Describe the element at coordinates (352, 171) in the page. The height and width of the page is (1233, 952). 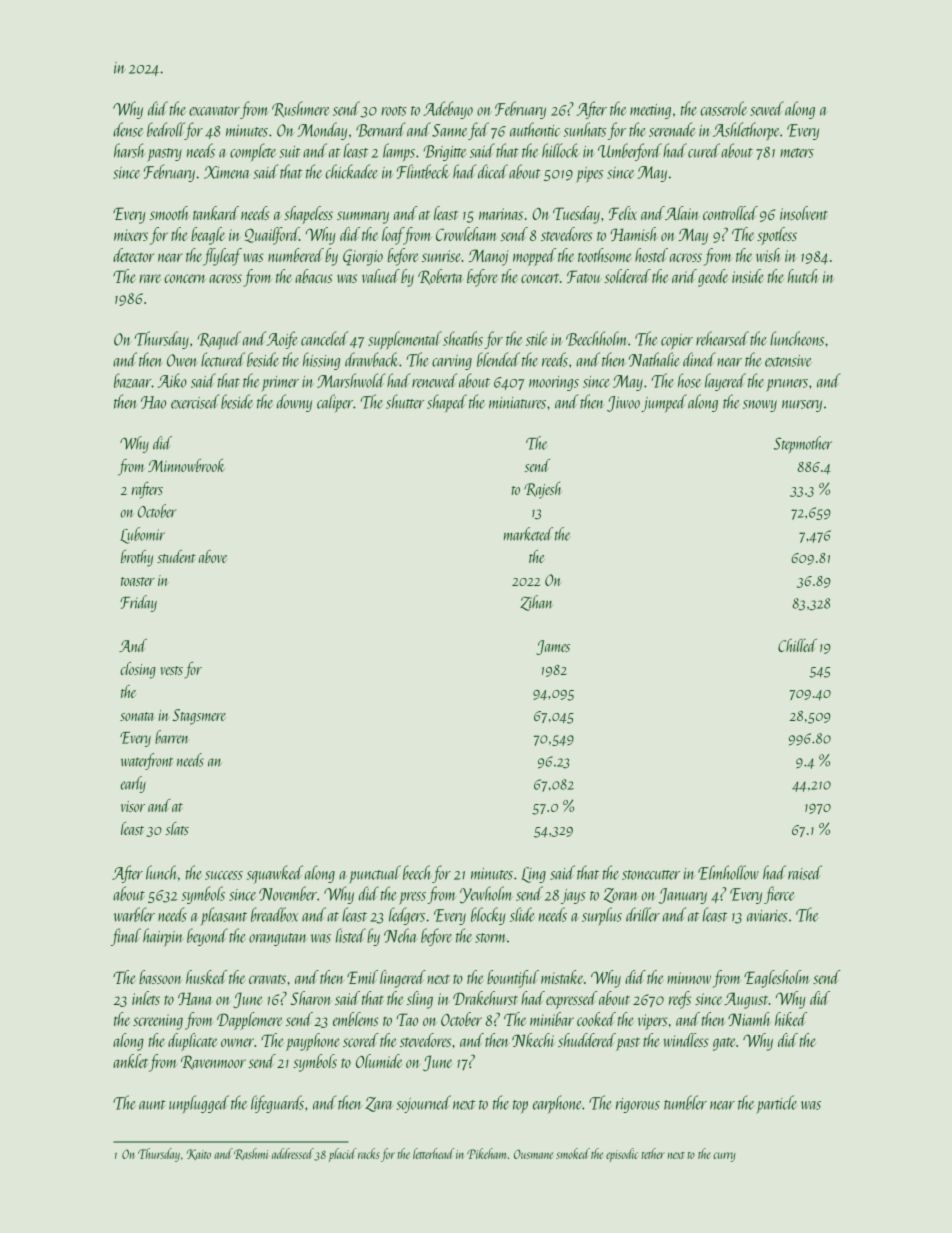
I see `chickadee` at that location.
